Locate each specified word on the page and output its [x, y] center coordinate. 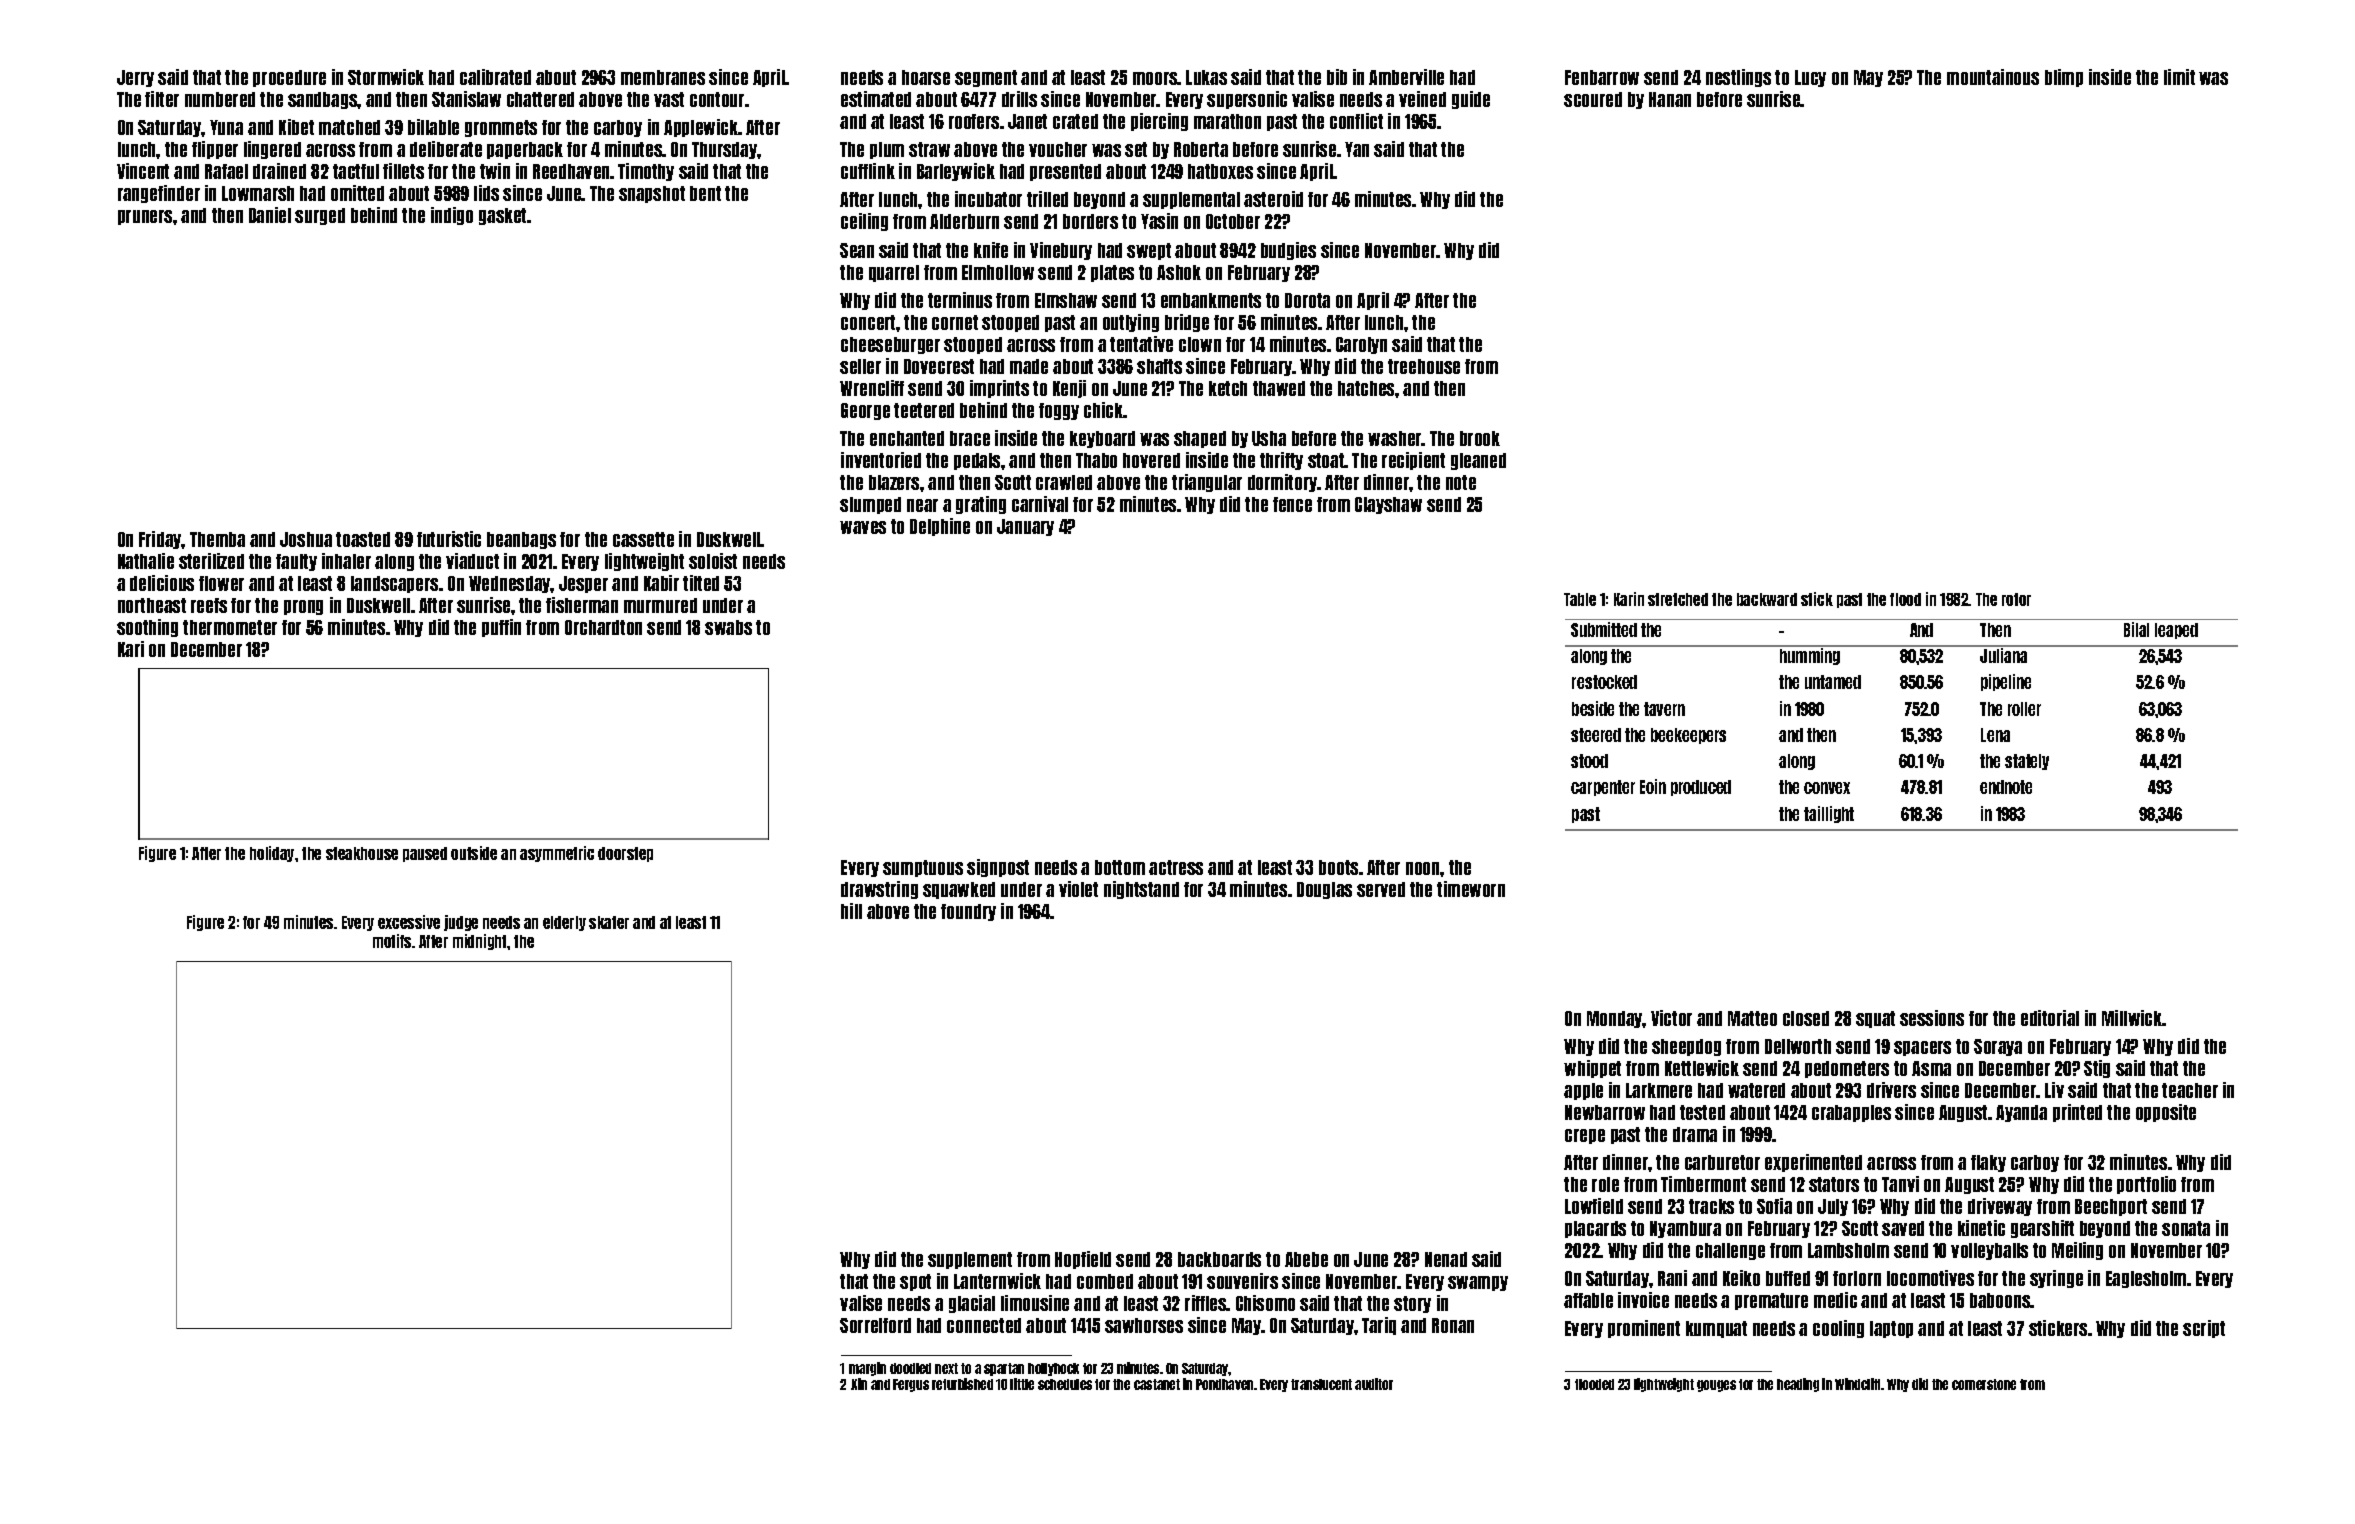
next [946, 1368]
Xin [859, 1384]
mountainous [1993, 77]
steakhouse [362, 853]
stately [2027, 762]
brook [1480, 438]
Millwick [2132, 1018]
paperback [525, 150]
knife [991, 250]
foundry [968, 912]
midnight [480, 942]
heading [1798, 1385]
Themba [217, 539]
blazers [894, 482]
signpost [998, 868]
